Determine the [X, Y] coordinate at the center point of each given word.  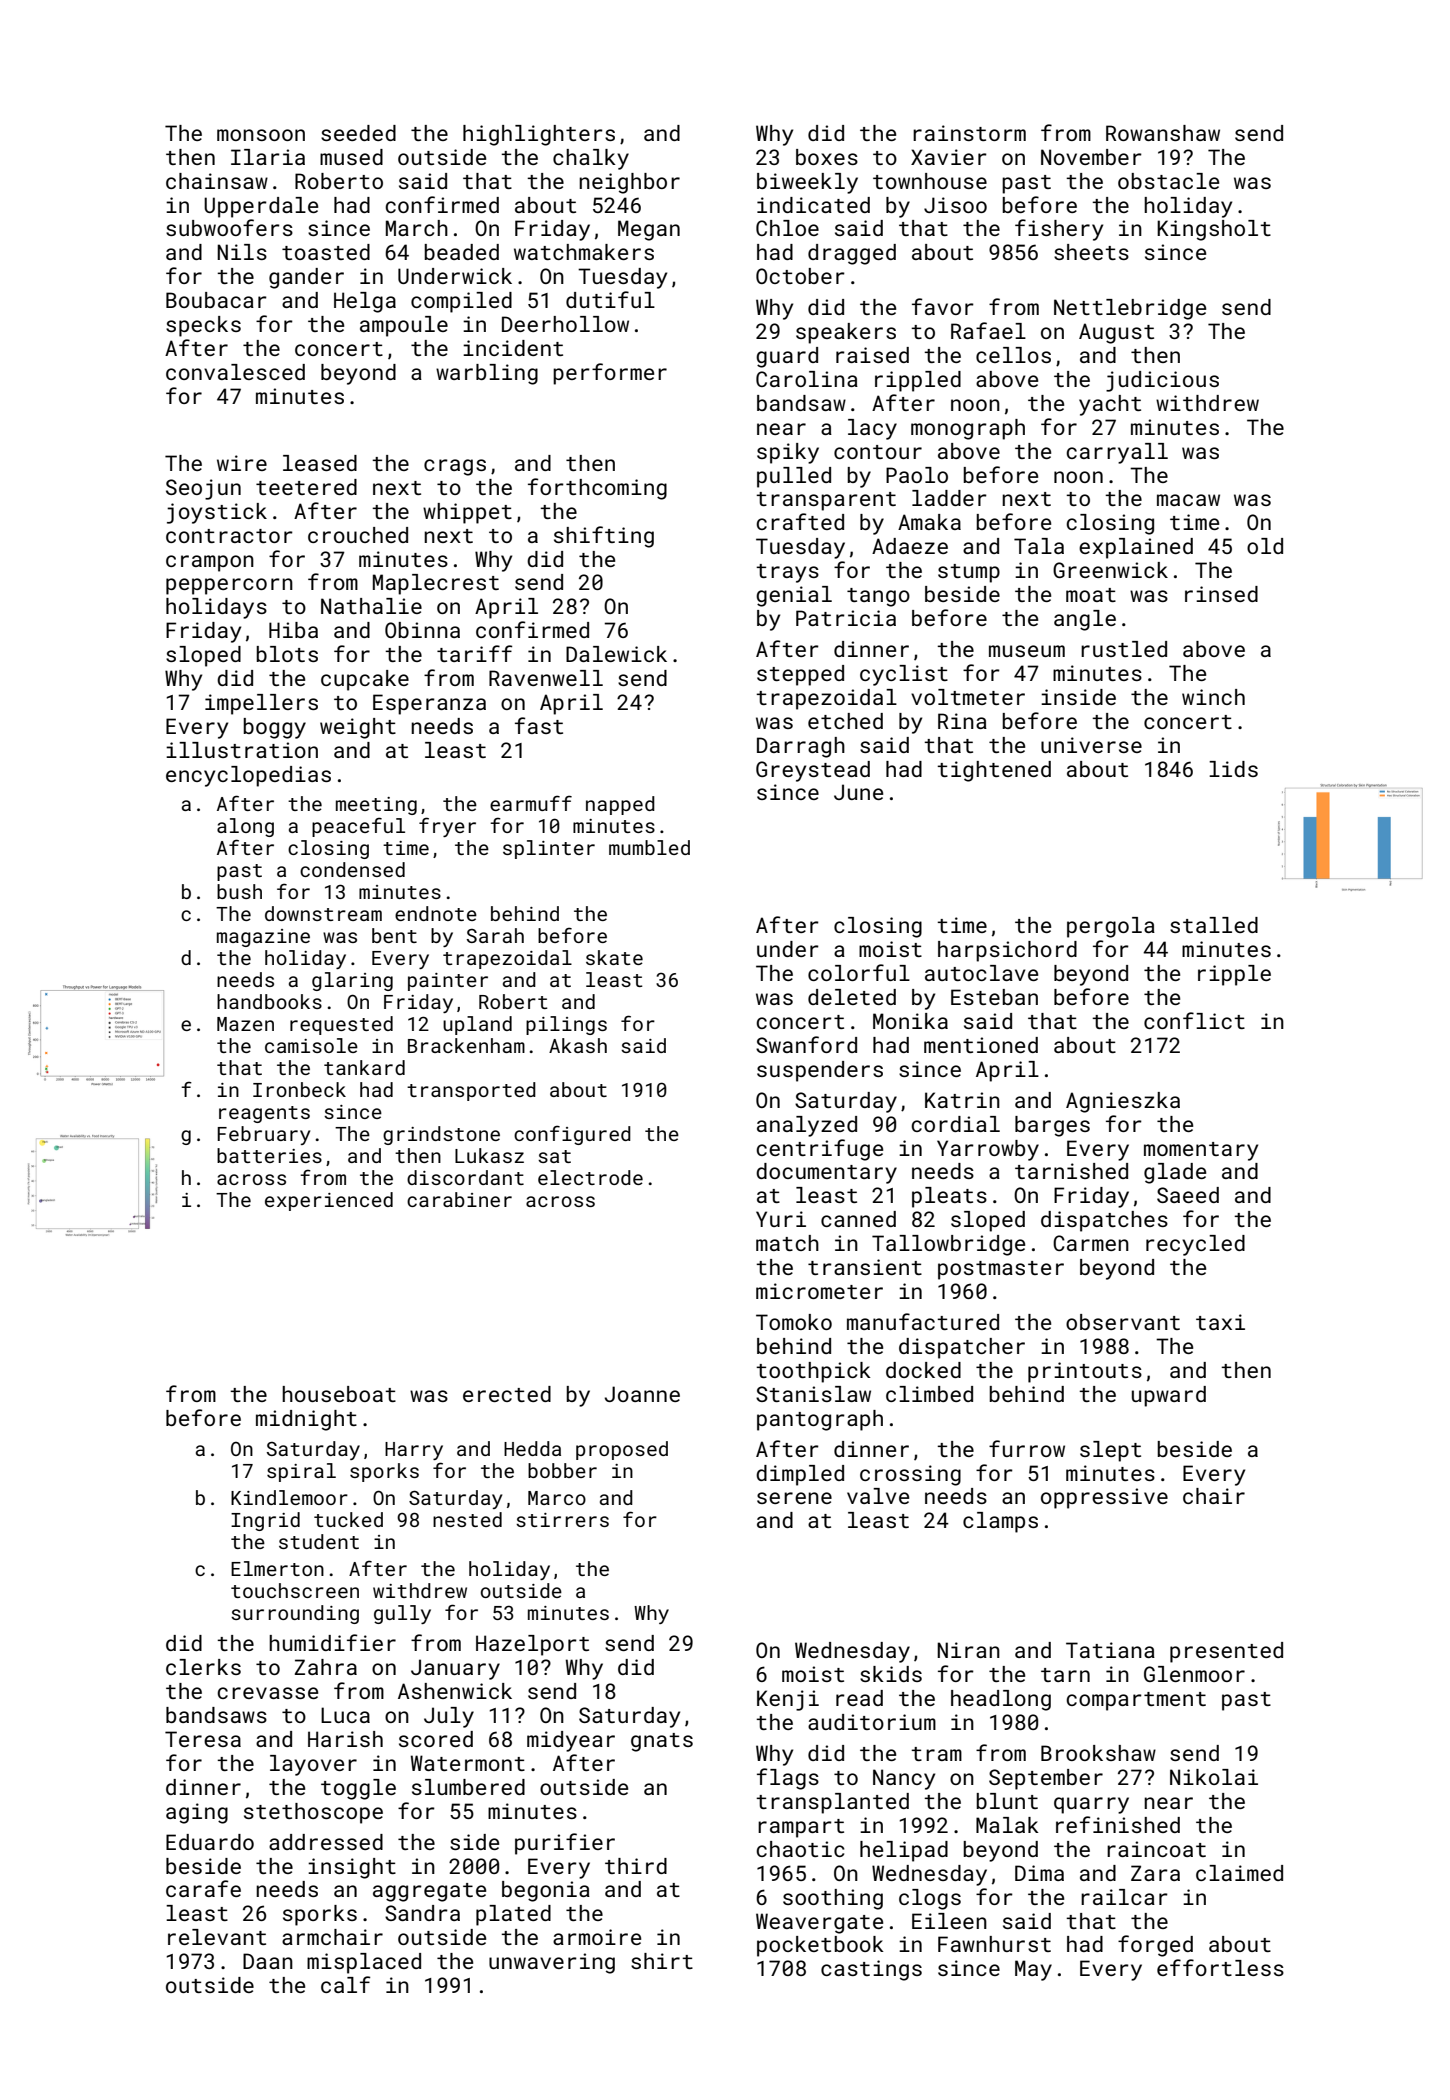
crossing [910, 1475]
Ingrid [265, 1521]
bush [239, 891]
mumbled [649, 847]
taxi [1220, 1322]
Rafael [988, 330]
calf [345, 1984]
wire [242, 463]
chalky [591, 159]
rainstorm [969, 133]
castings [871, 1970]
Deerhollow [565, 324]
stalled [1214, 925]
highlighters [539, 135]
